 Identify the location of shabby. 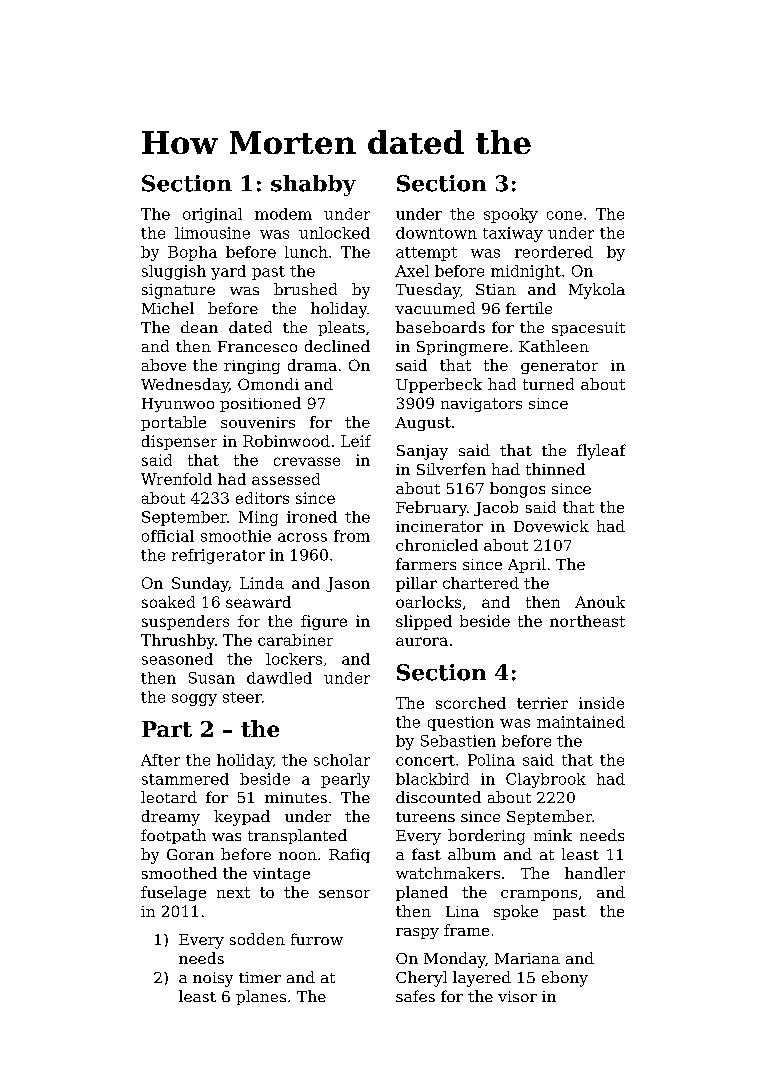
(313, 185).
